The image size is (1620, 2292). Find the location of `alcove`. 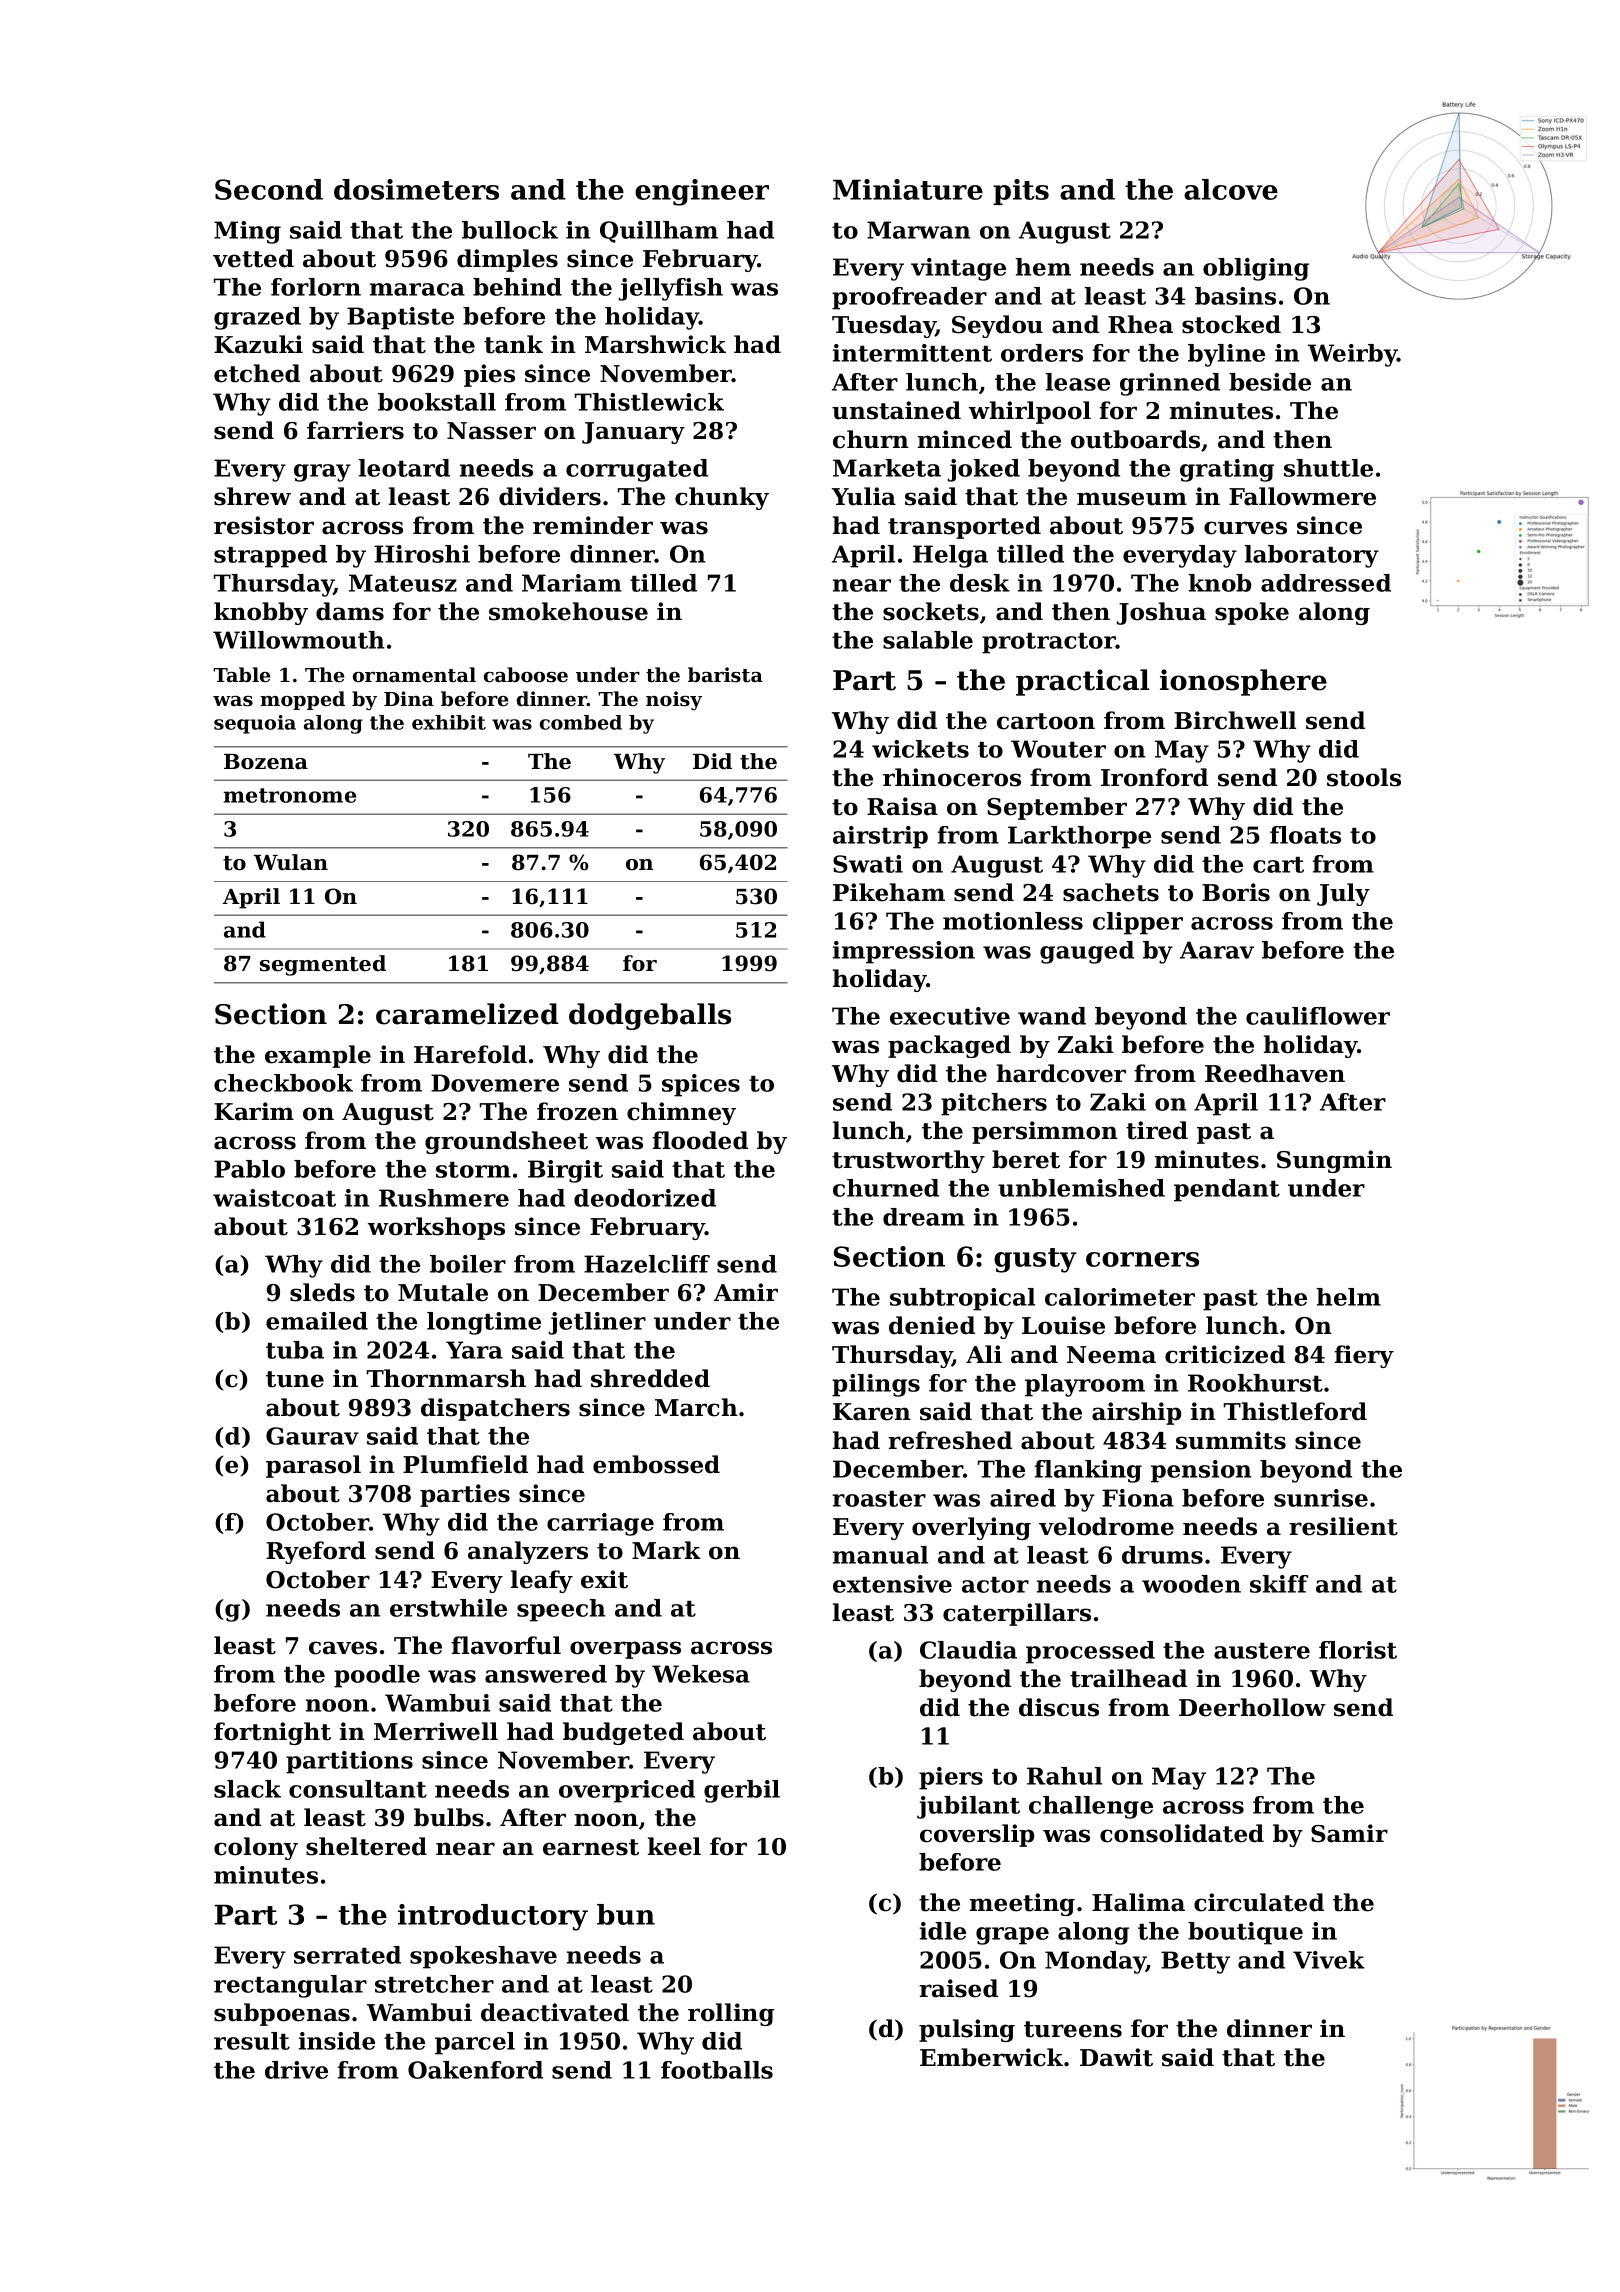

alcove is located at coordinates (1231, 189).
